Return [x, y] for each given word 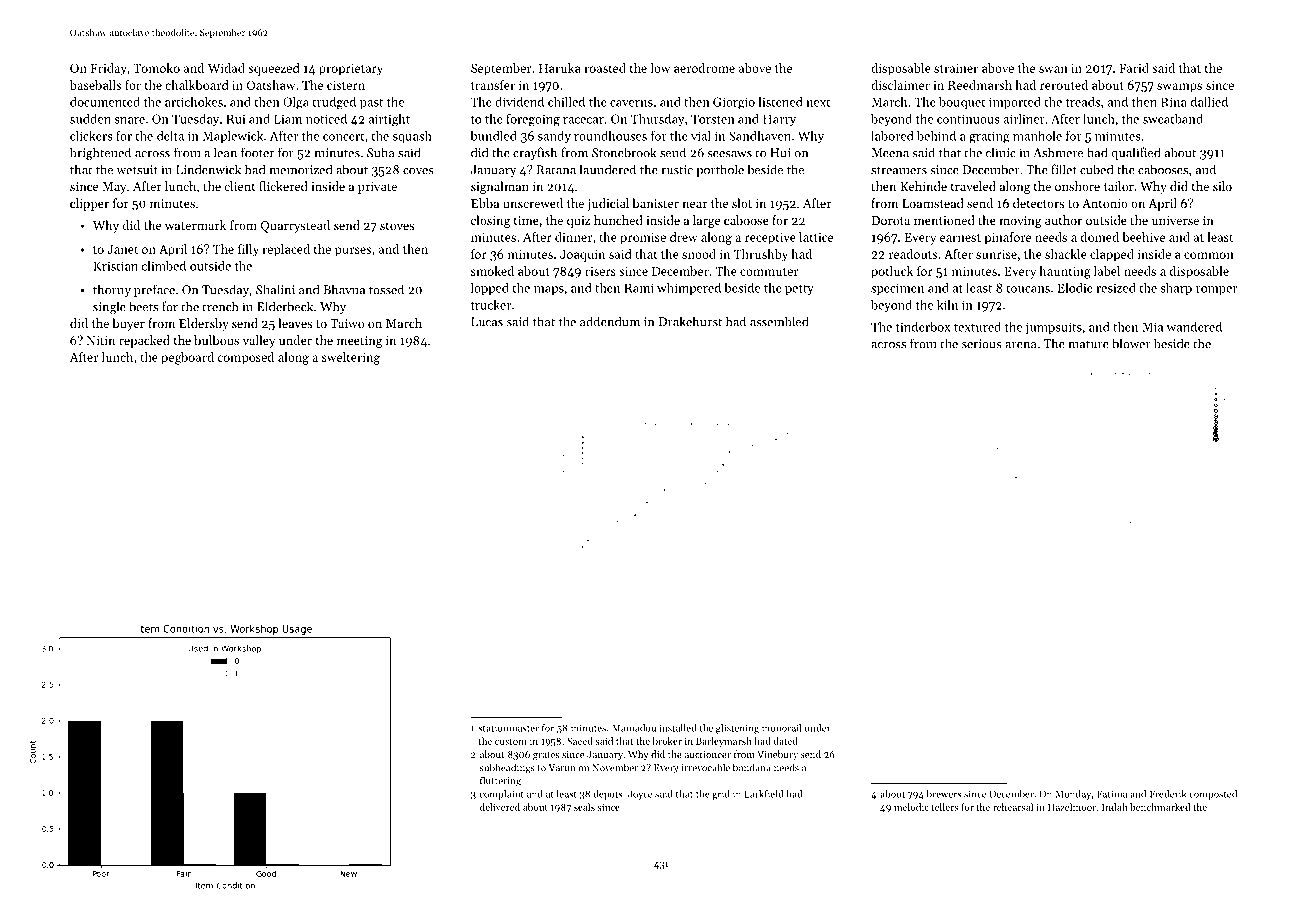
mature [1088, 344]
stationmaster [508, 728]
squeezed [274, 69]
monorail [781, 728]
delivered [500, 807]
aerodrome [704, 68]
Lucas [487, 322]
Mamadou [634, 728]
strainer [956, 68]
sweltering [351, 358]
